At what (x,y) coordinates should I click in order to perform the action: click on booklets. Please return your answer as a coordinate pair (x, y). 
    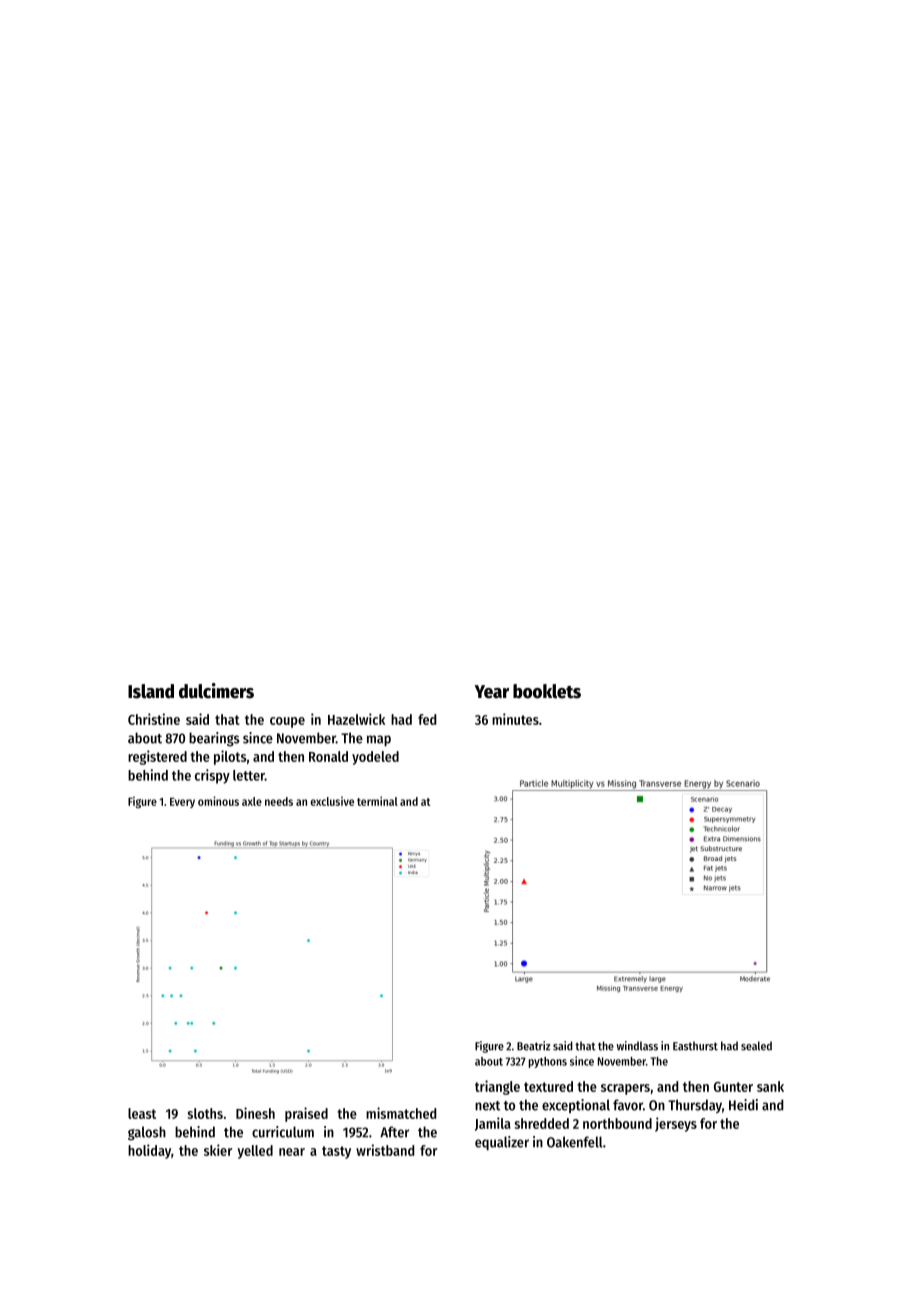
    Looking at the image, I should click on (547, 691).
